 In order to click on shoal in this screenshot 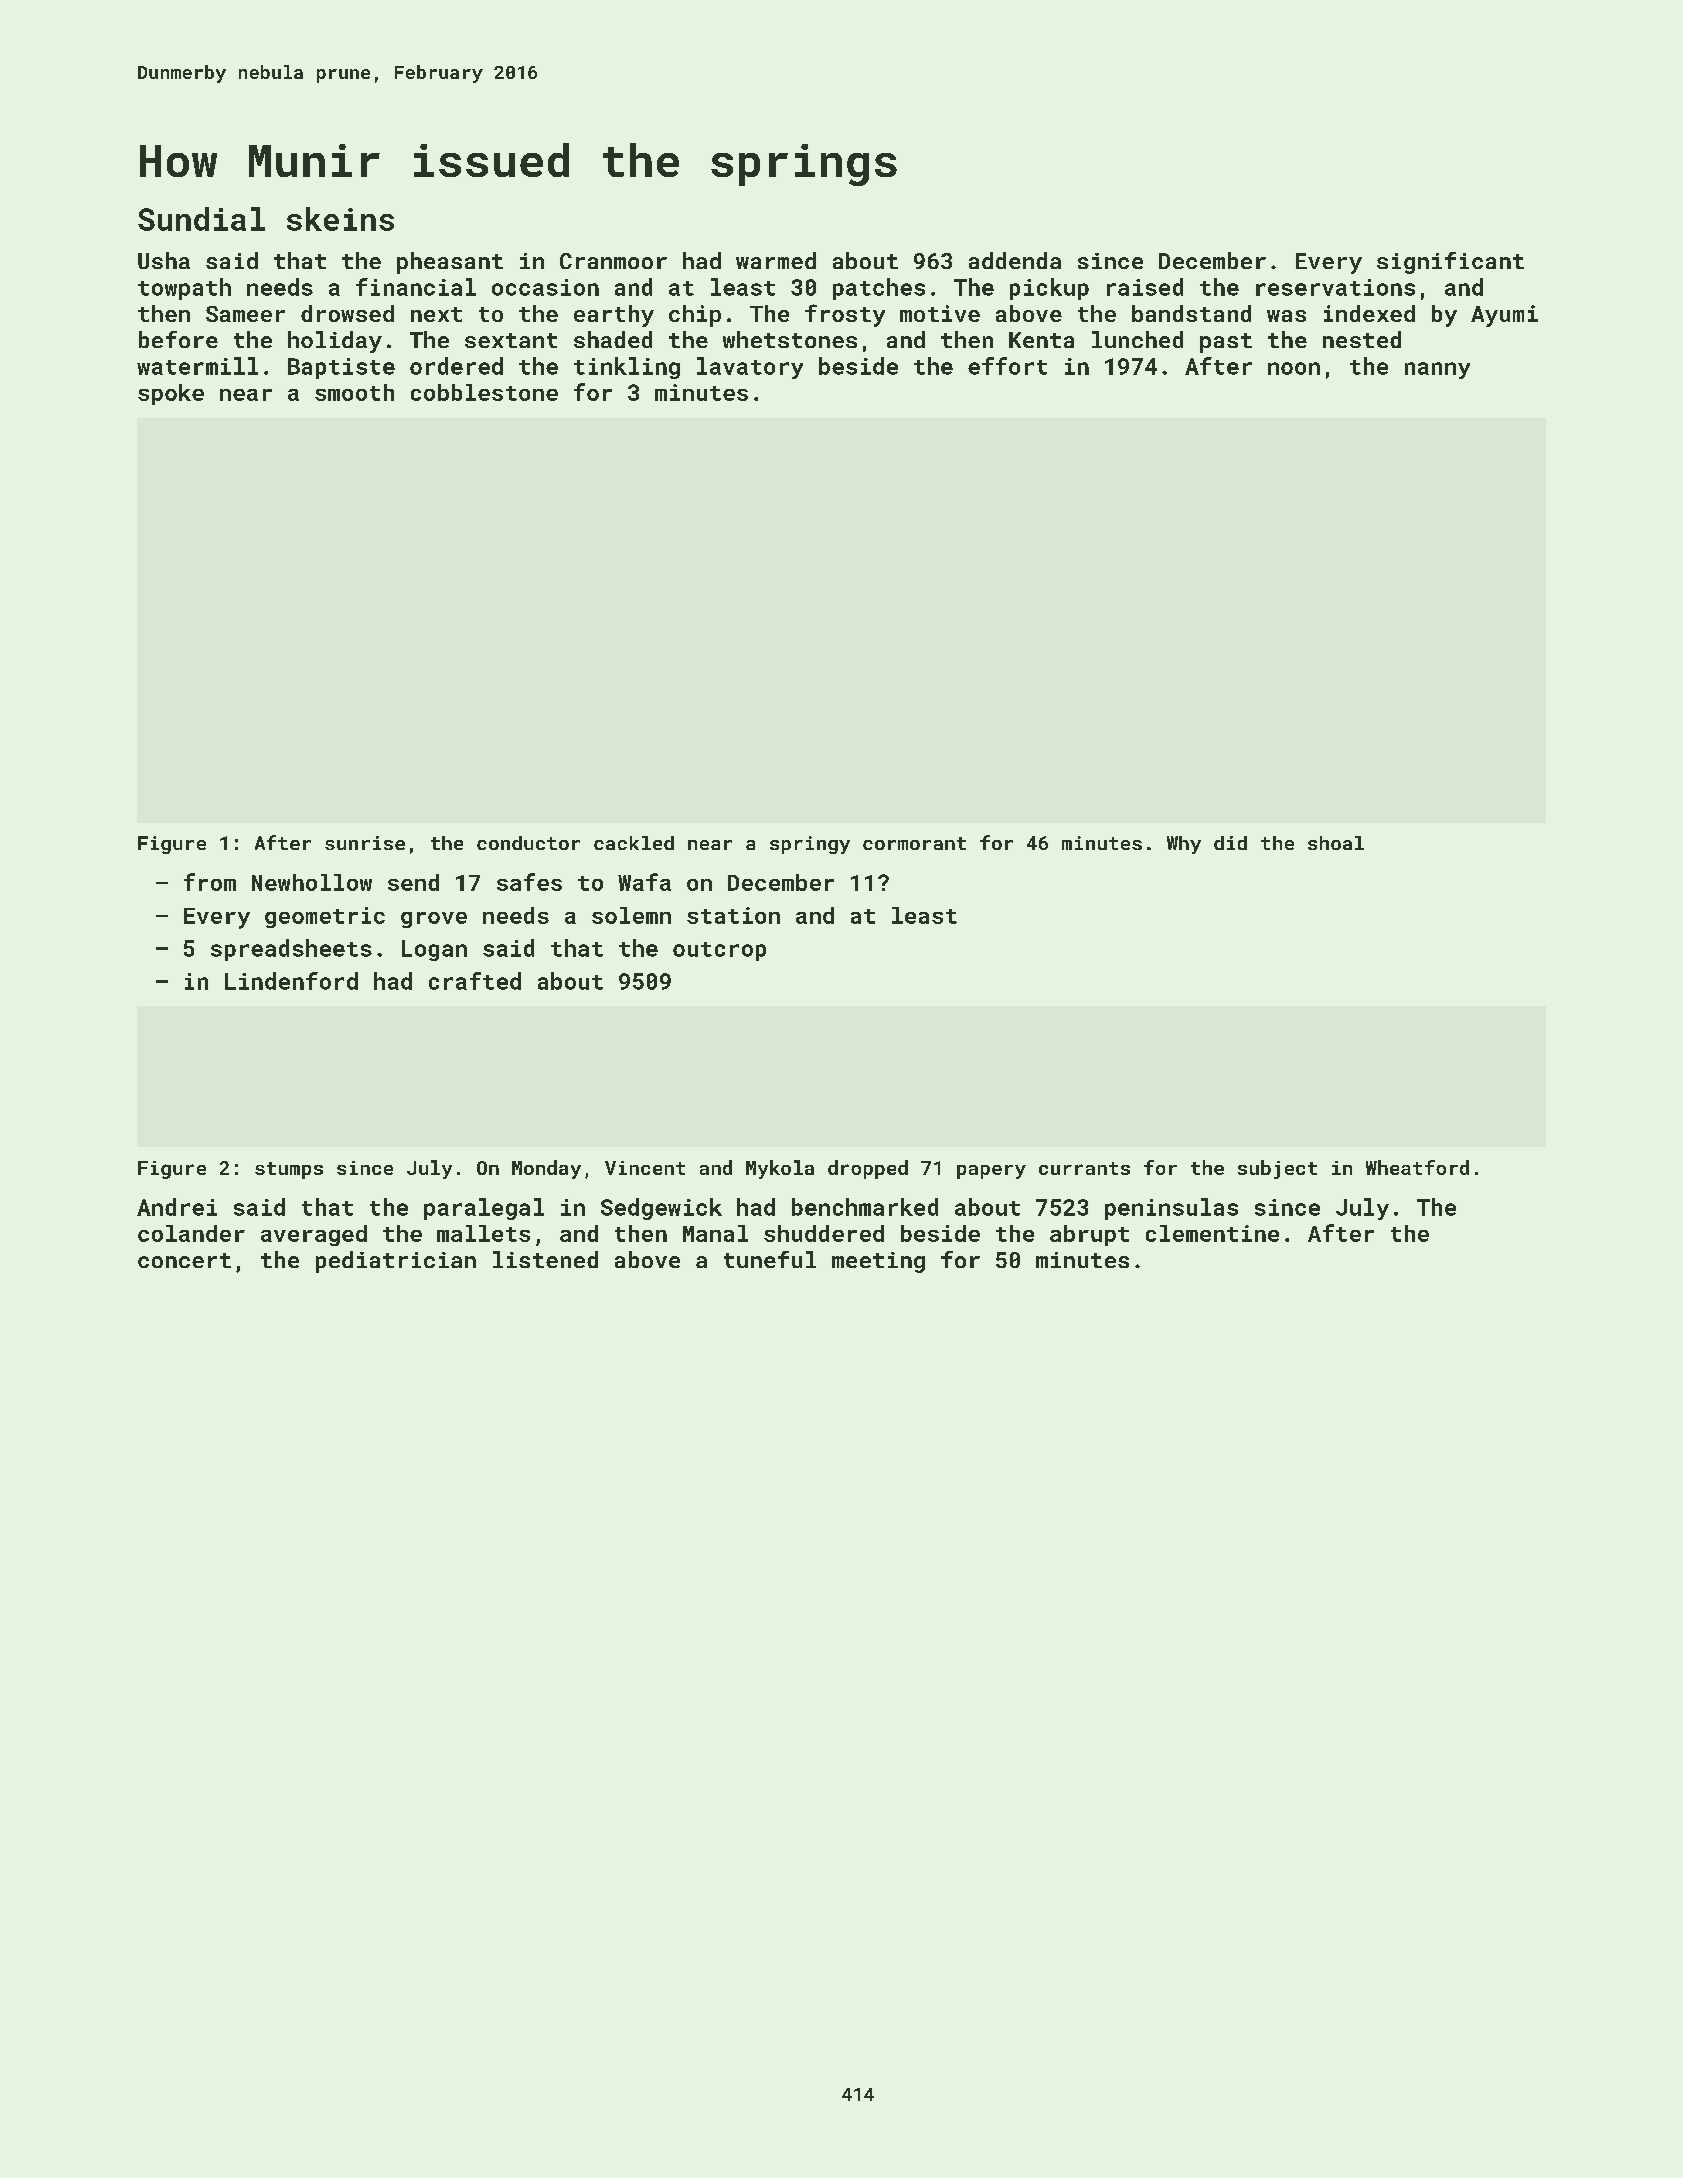, I will do `click(1336, 843)`.
